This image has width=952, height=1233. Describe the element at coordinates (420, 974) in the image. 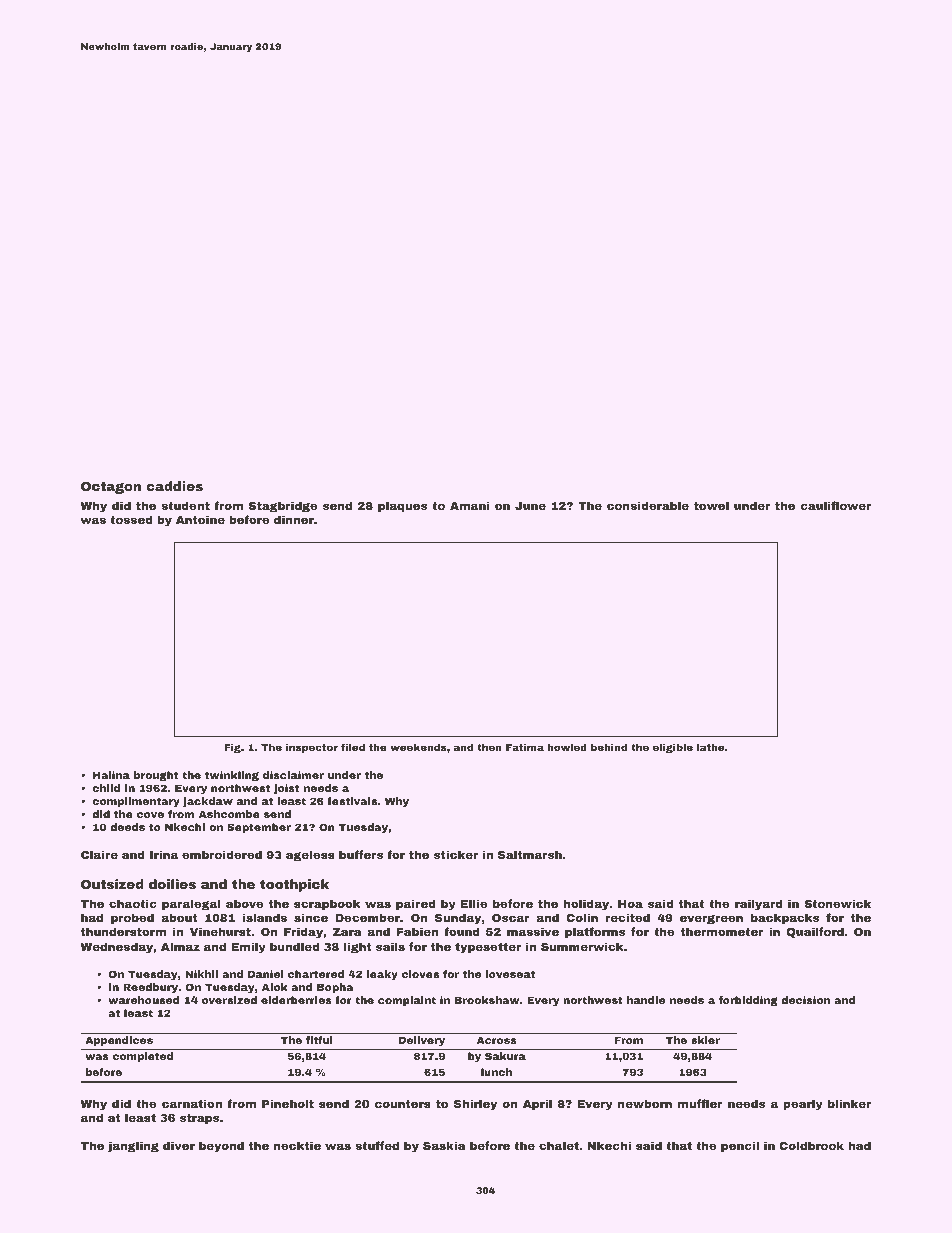

I see `cloves` at that location.
